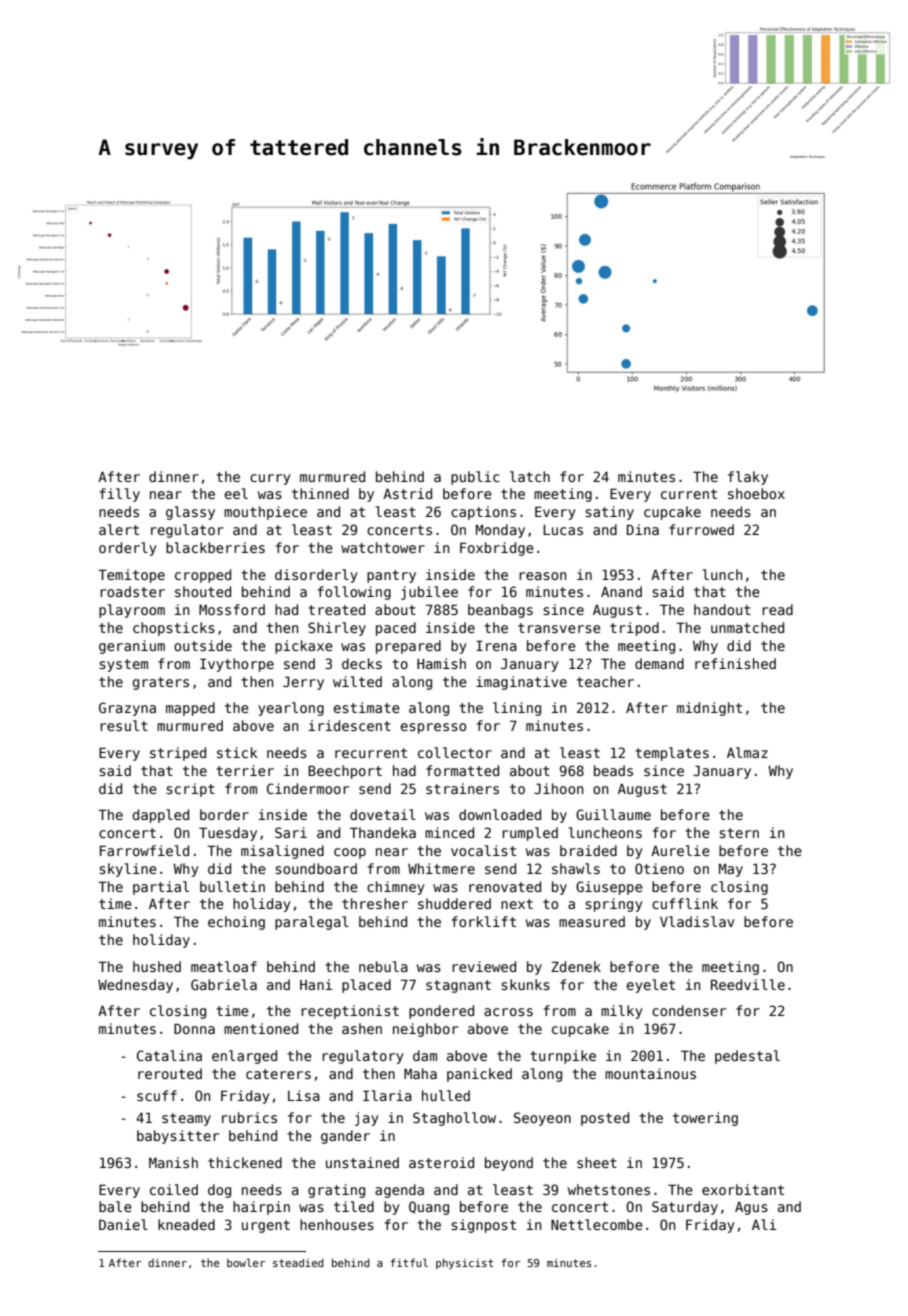  What do you see at coordinates (709, 709) in the screenshot?
I see `midnight` at bounding box center [709, 709].
